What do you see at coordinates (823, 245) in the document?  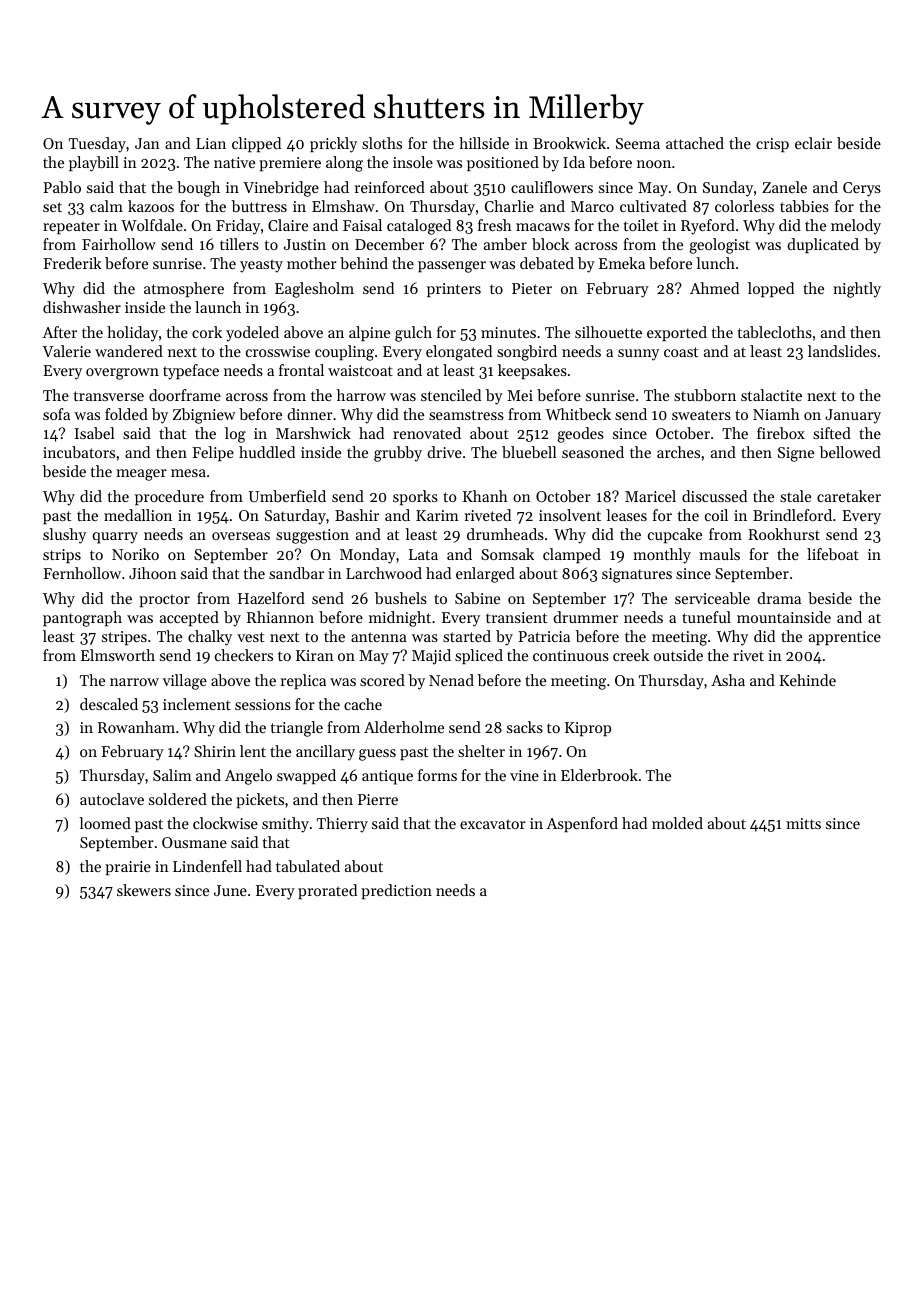 I see `duplicated` at bounding box center [823, 245].
